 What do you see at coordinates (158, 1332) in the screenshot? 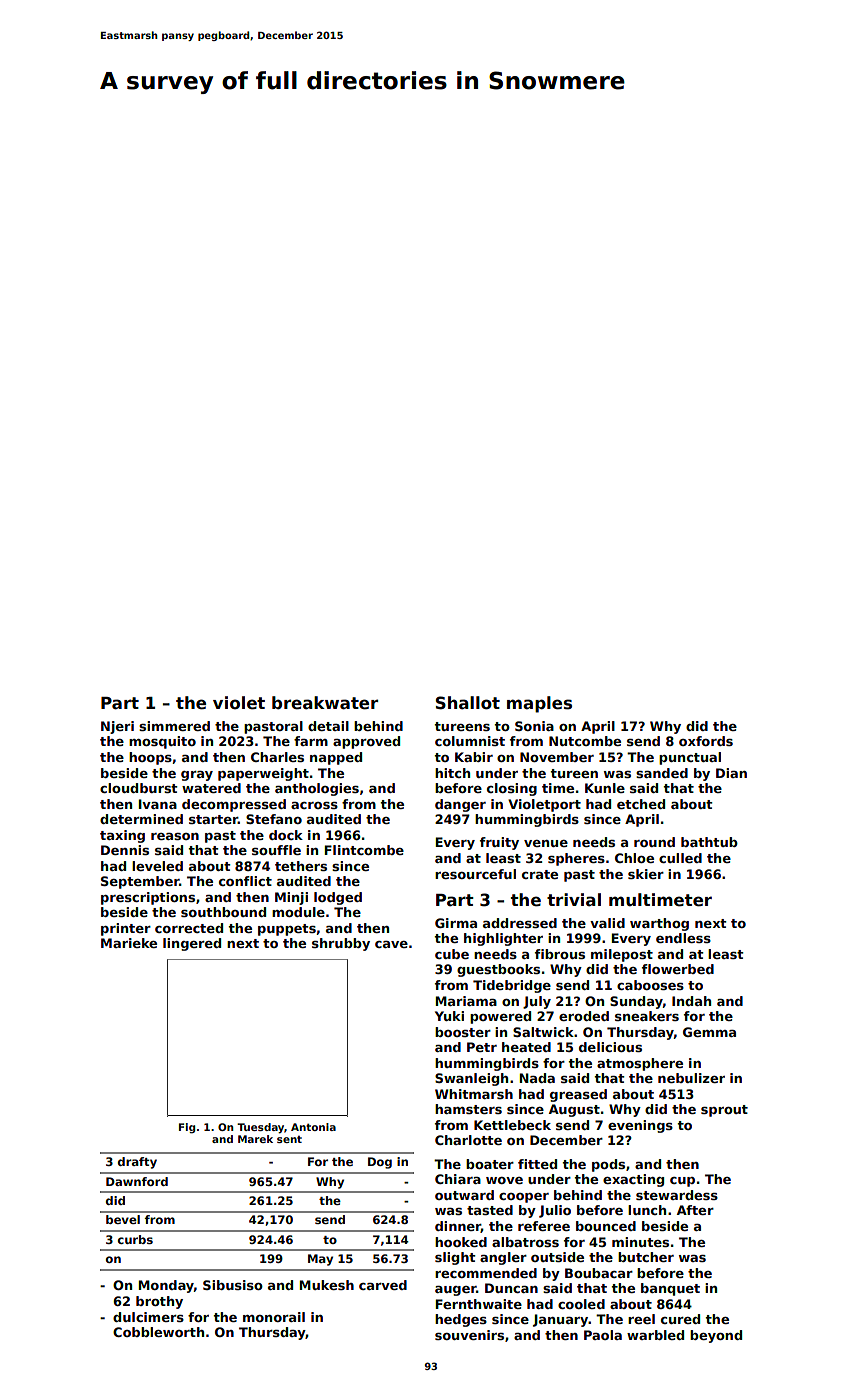
I see `Cobbleworth` at bounding box center [158, 1332].
